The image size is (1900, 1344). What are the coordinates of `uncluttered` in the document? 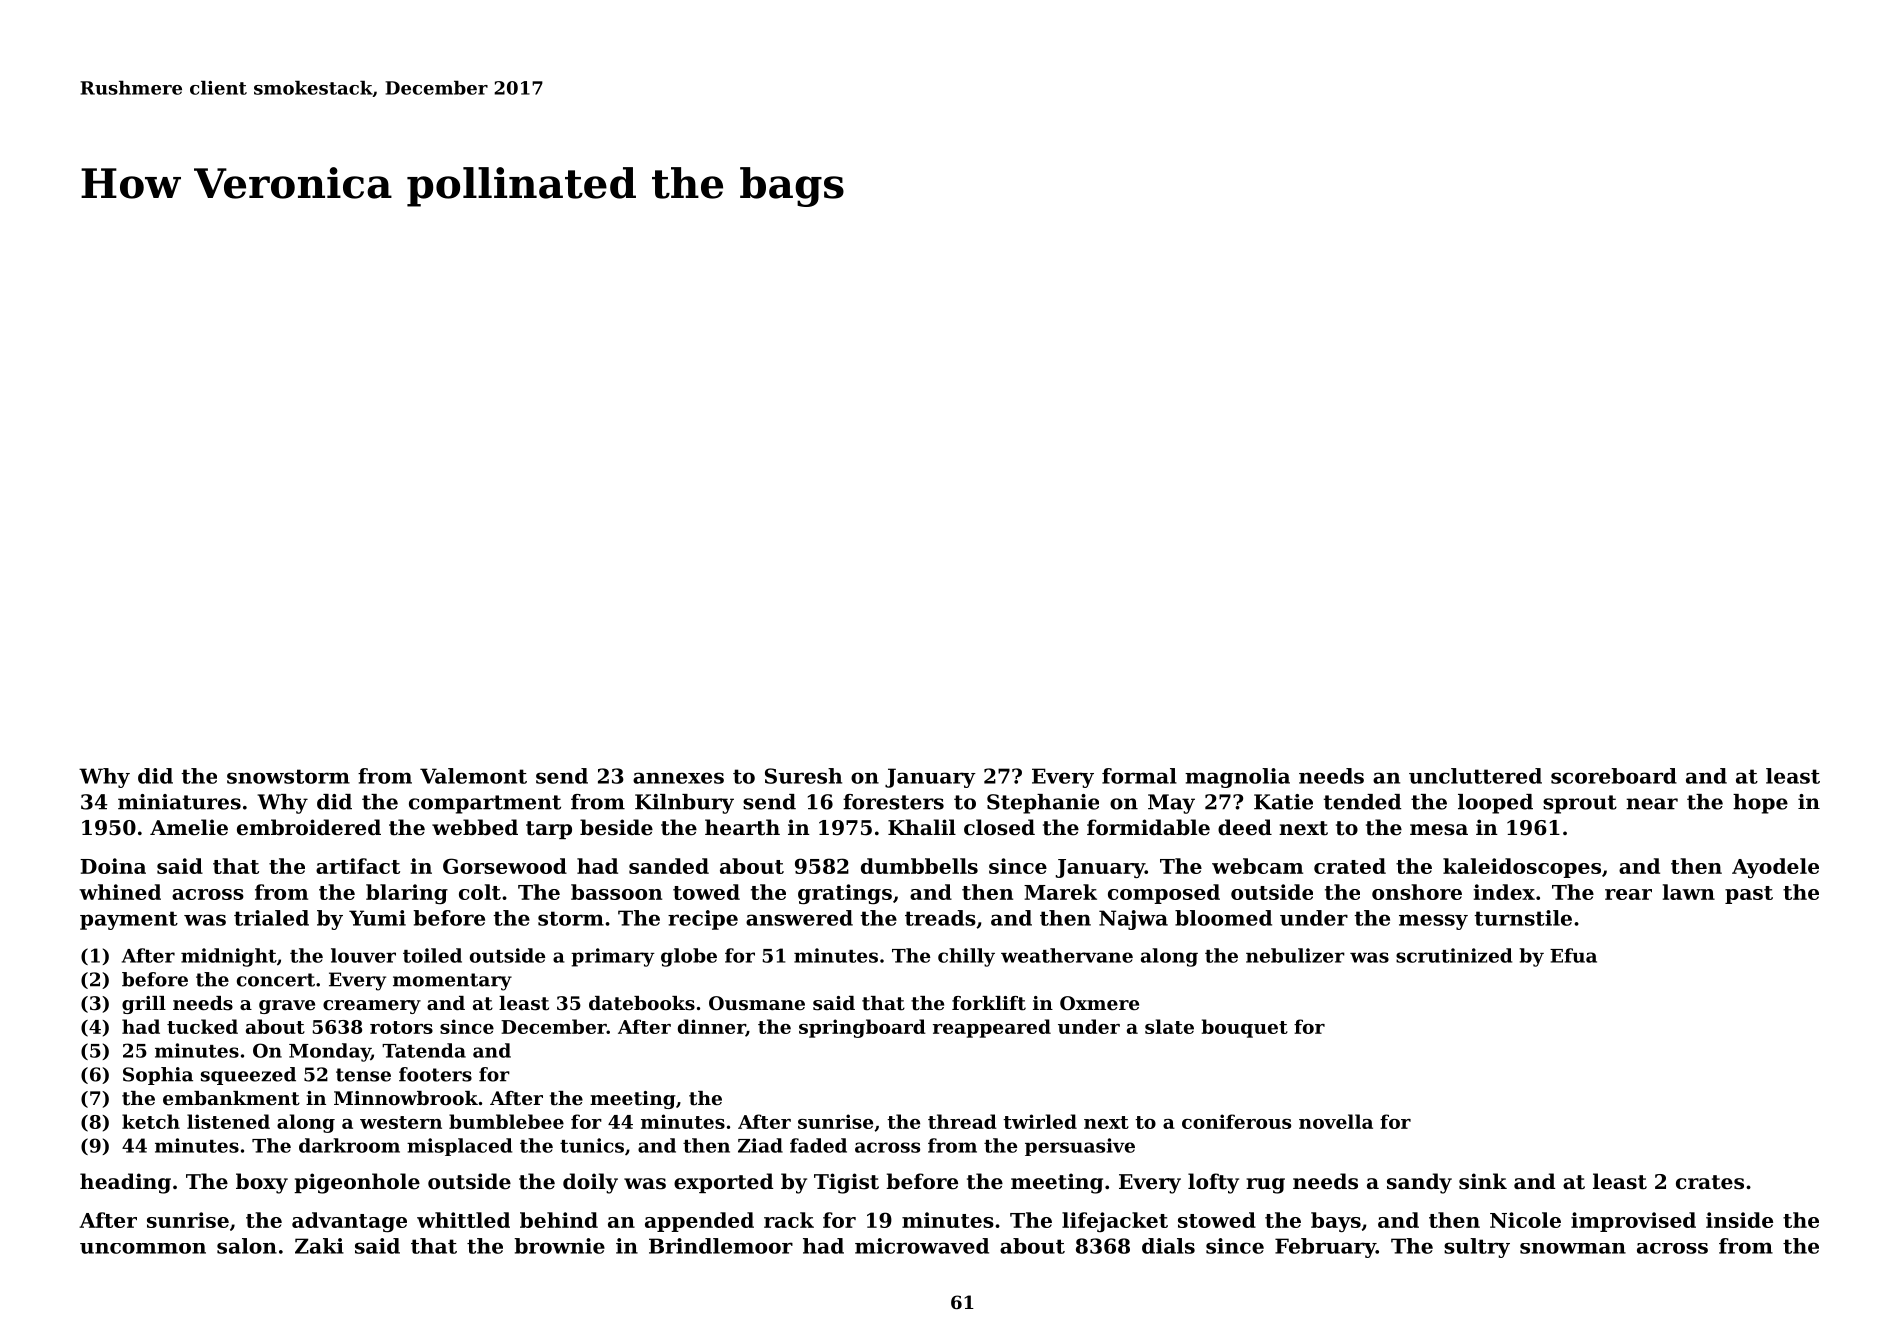 It's located at (1475, 776).
